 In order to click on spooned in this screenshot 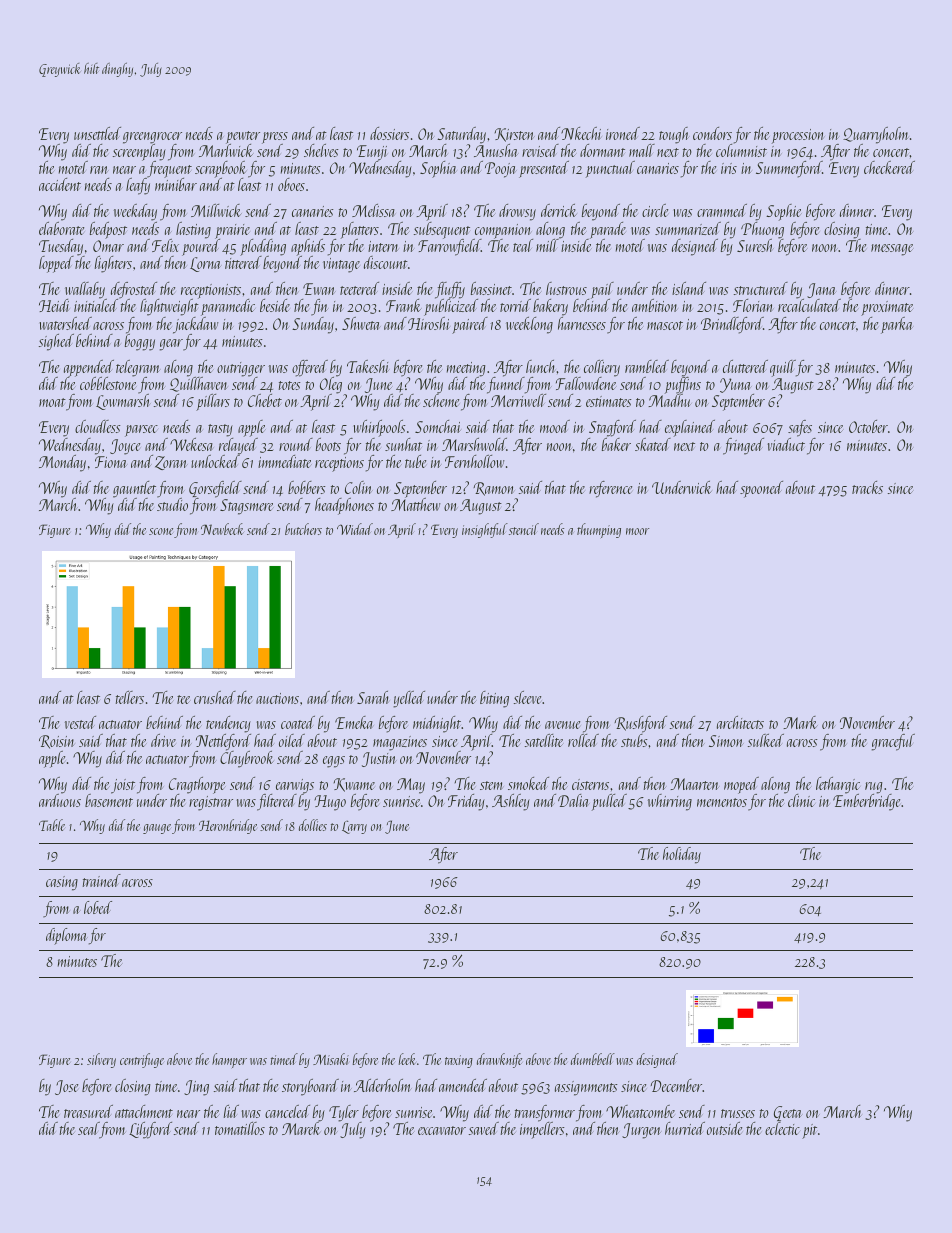, I will do `click(761, 489)`.
